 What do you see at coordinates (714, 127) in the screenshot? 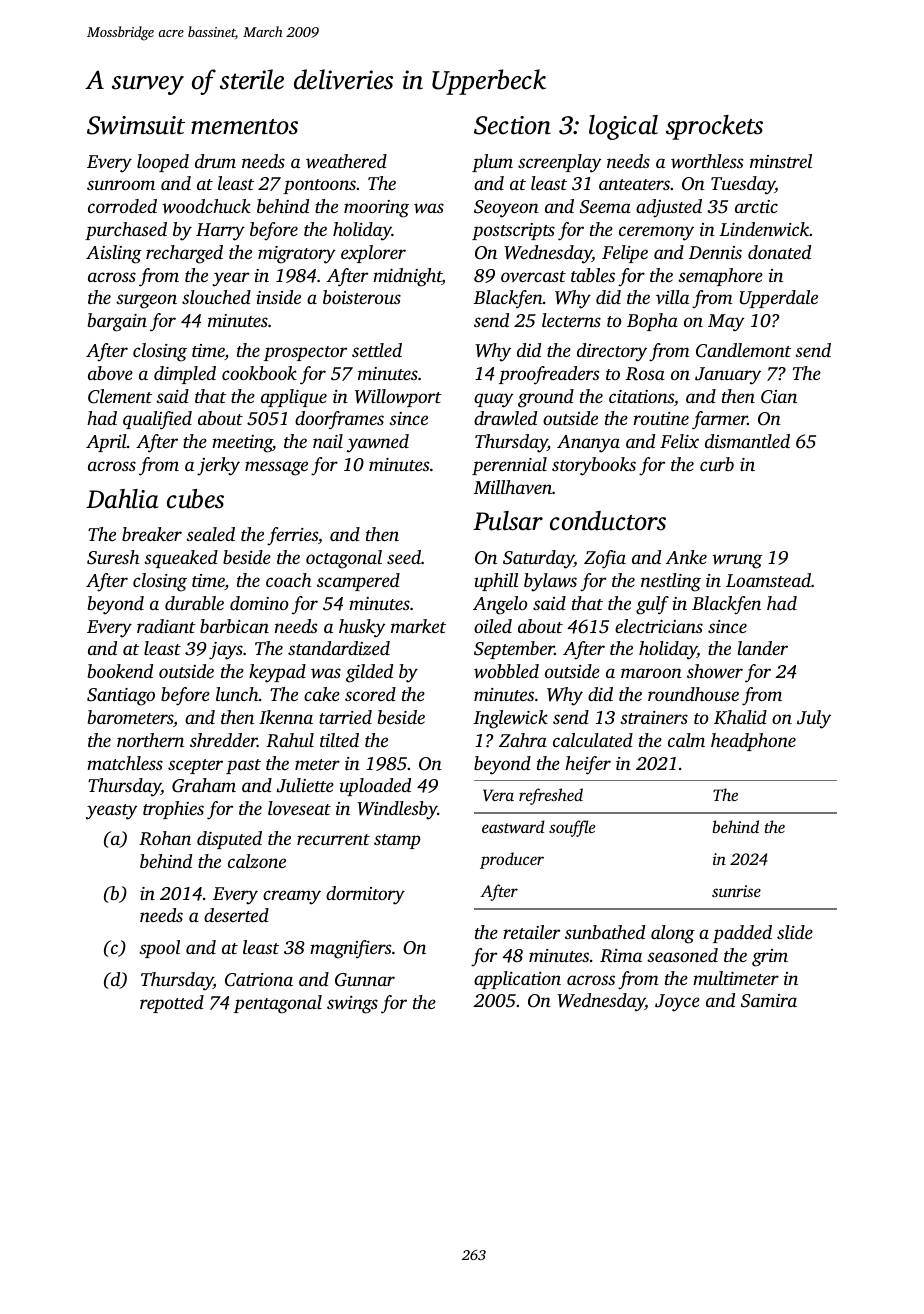
I see `sprockets` at bounding box center [714, 127].
